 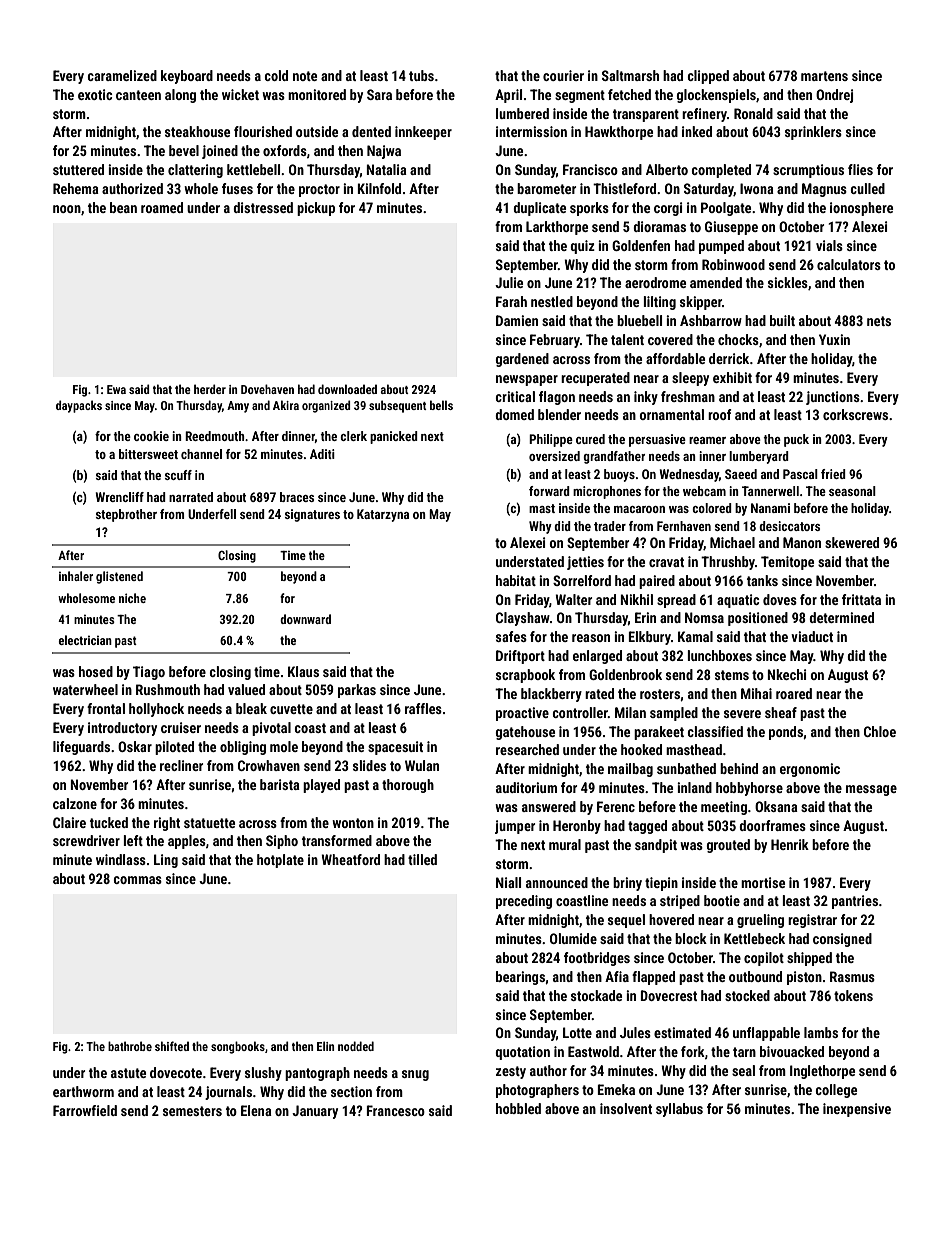 What do you see at coordinates (861, 599) in the image?
I see `frittata` at bounding box center [861, 599].
